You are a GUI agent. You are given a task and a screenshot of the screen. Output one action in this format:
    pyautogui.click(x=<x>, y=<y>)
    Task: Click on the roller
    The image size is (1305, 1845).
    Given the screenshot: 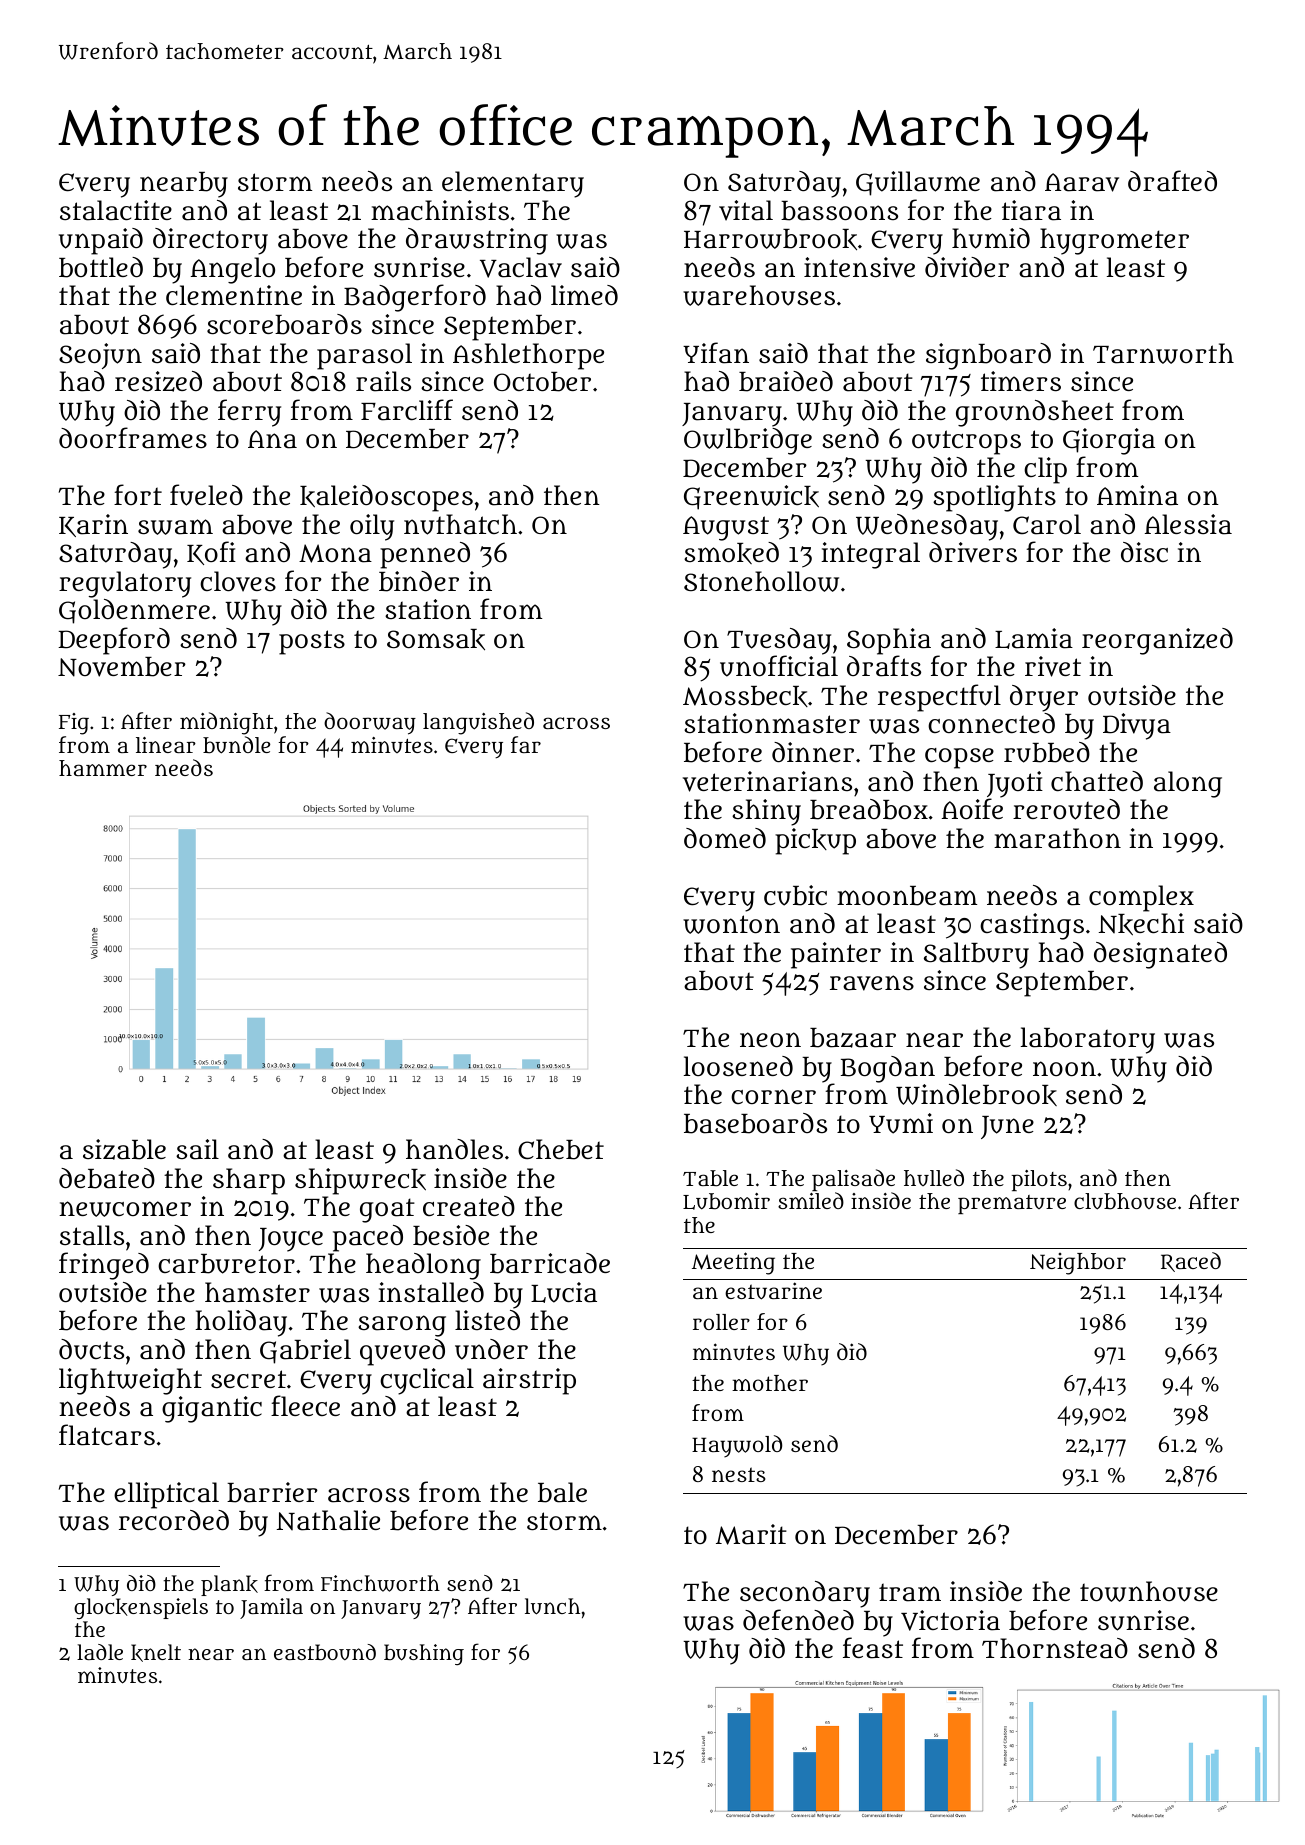 What is the action you would take?
    pyautogui.click(x=721, y=1322)
